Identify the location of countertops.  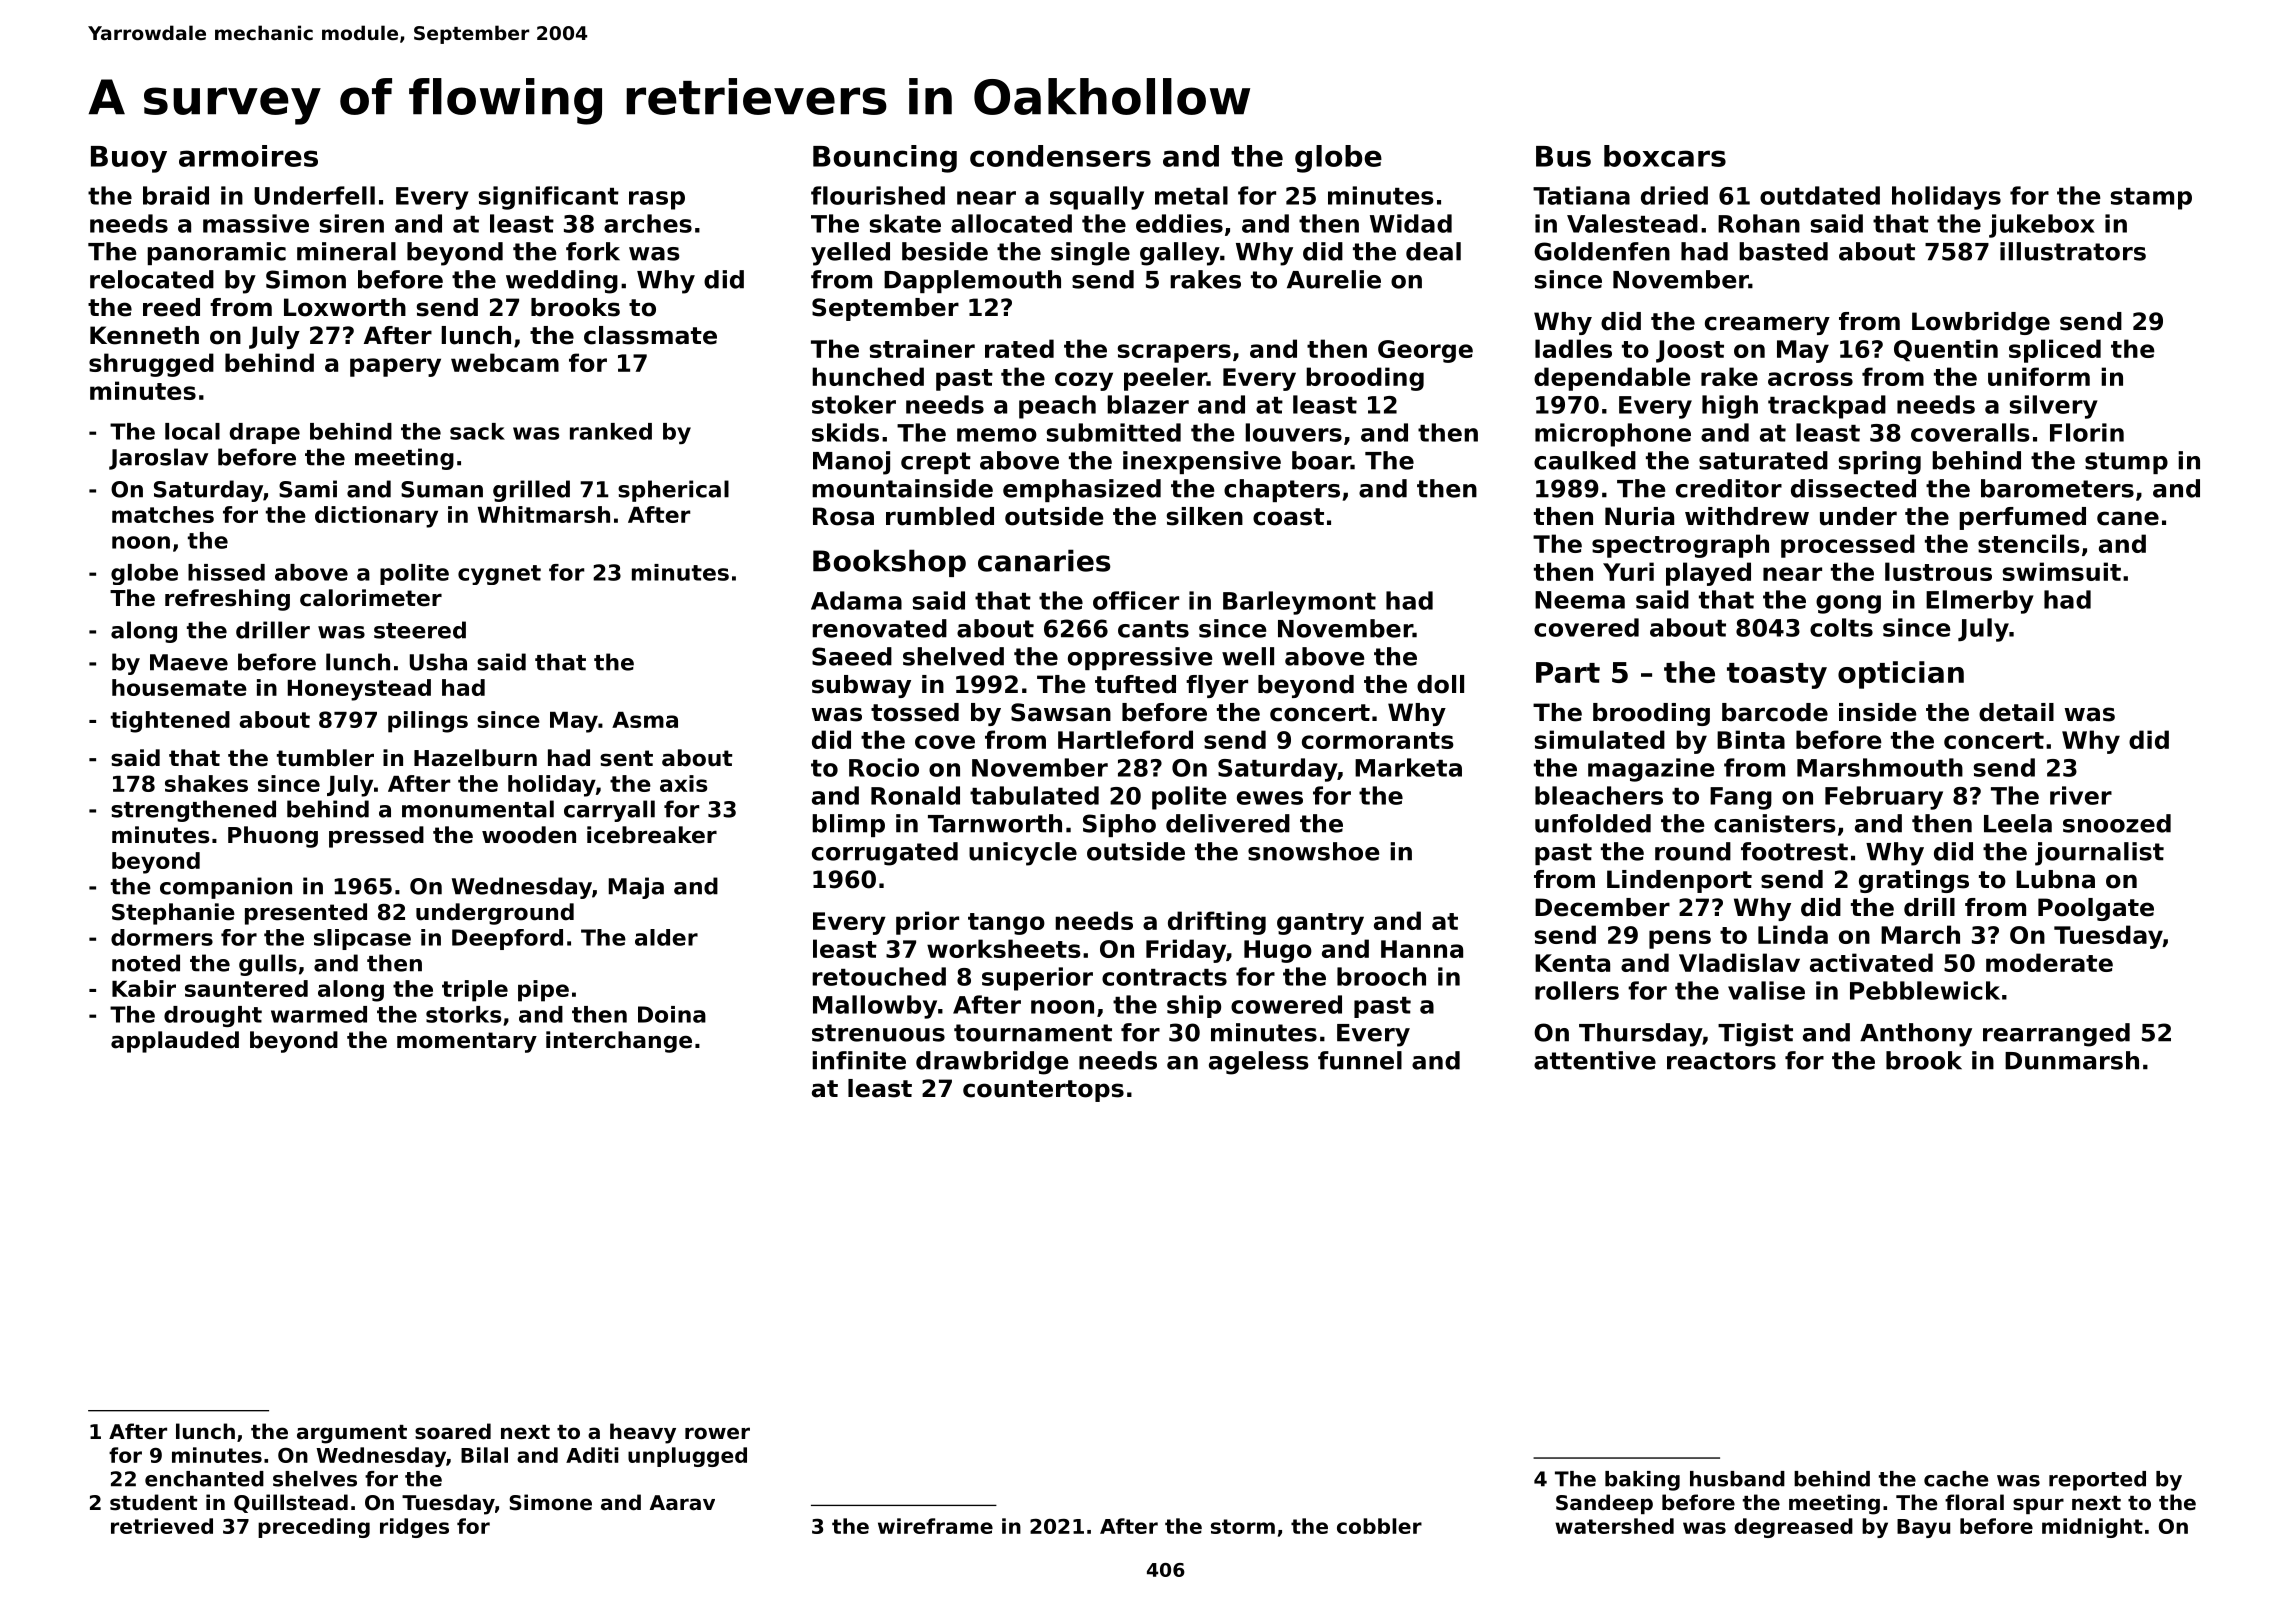
(1043, 1091).
